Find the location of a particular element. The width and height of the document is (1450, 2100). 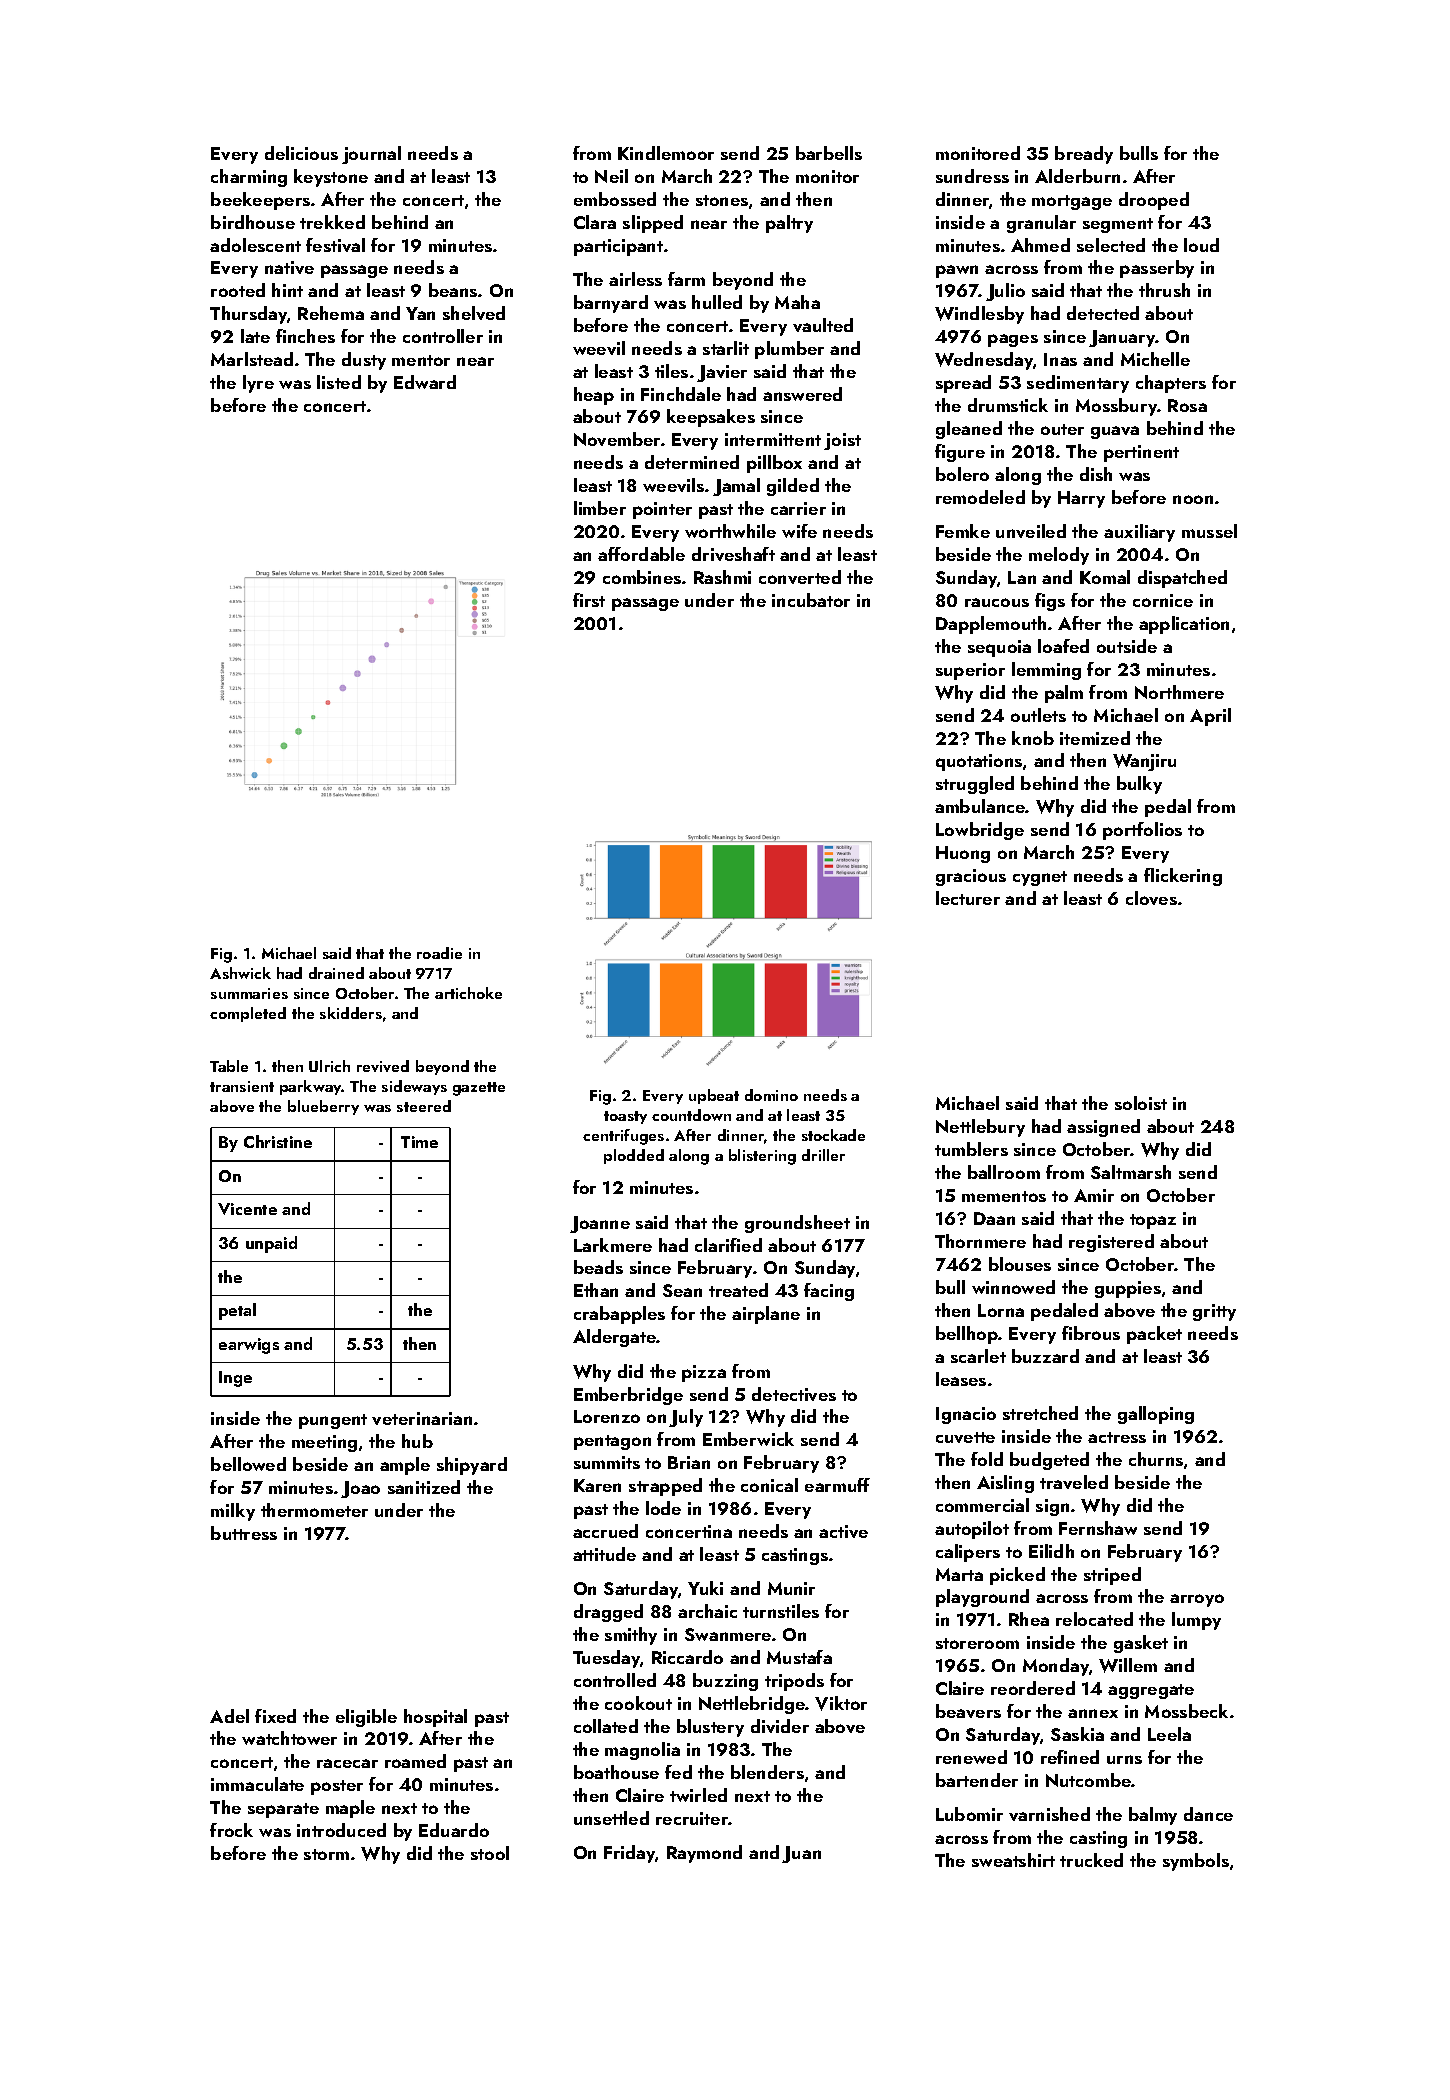

Viktor is located at coordinates (841, 1703).
